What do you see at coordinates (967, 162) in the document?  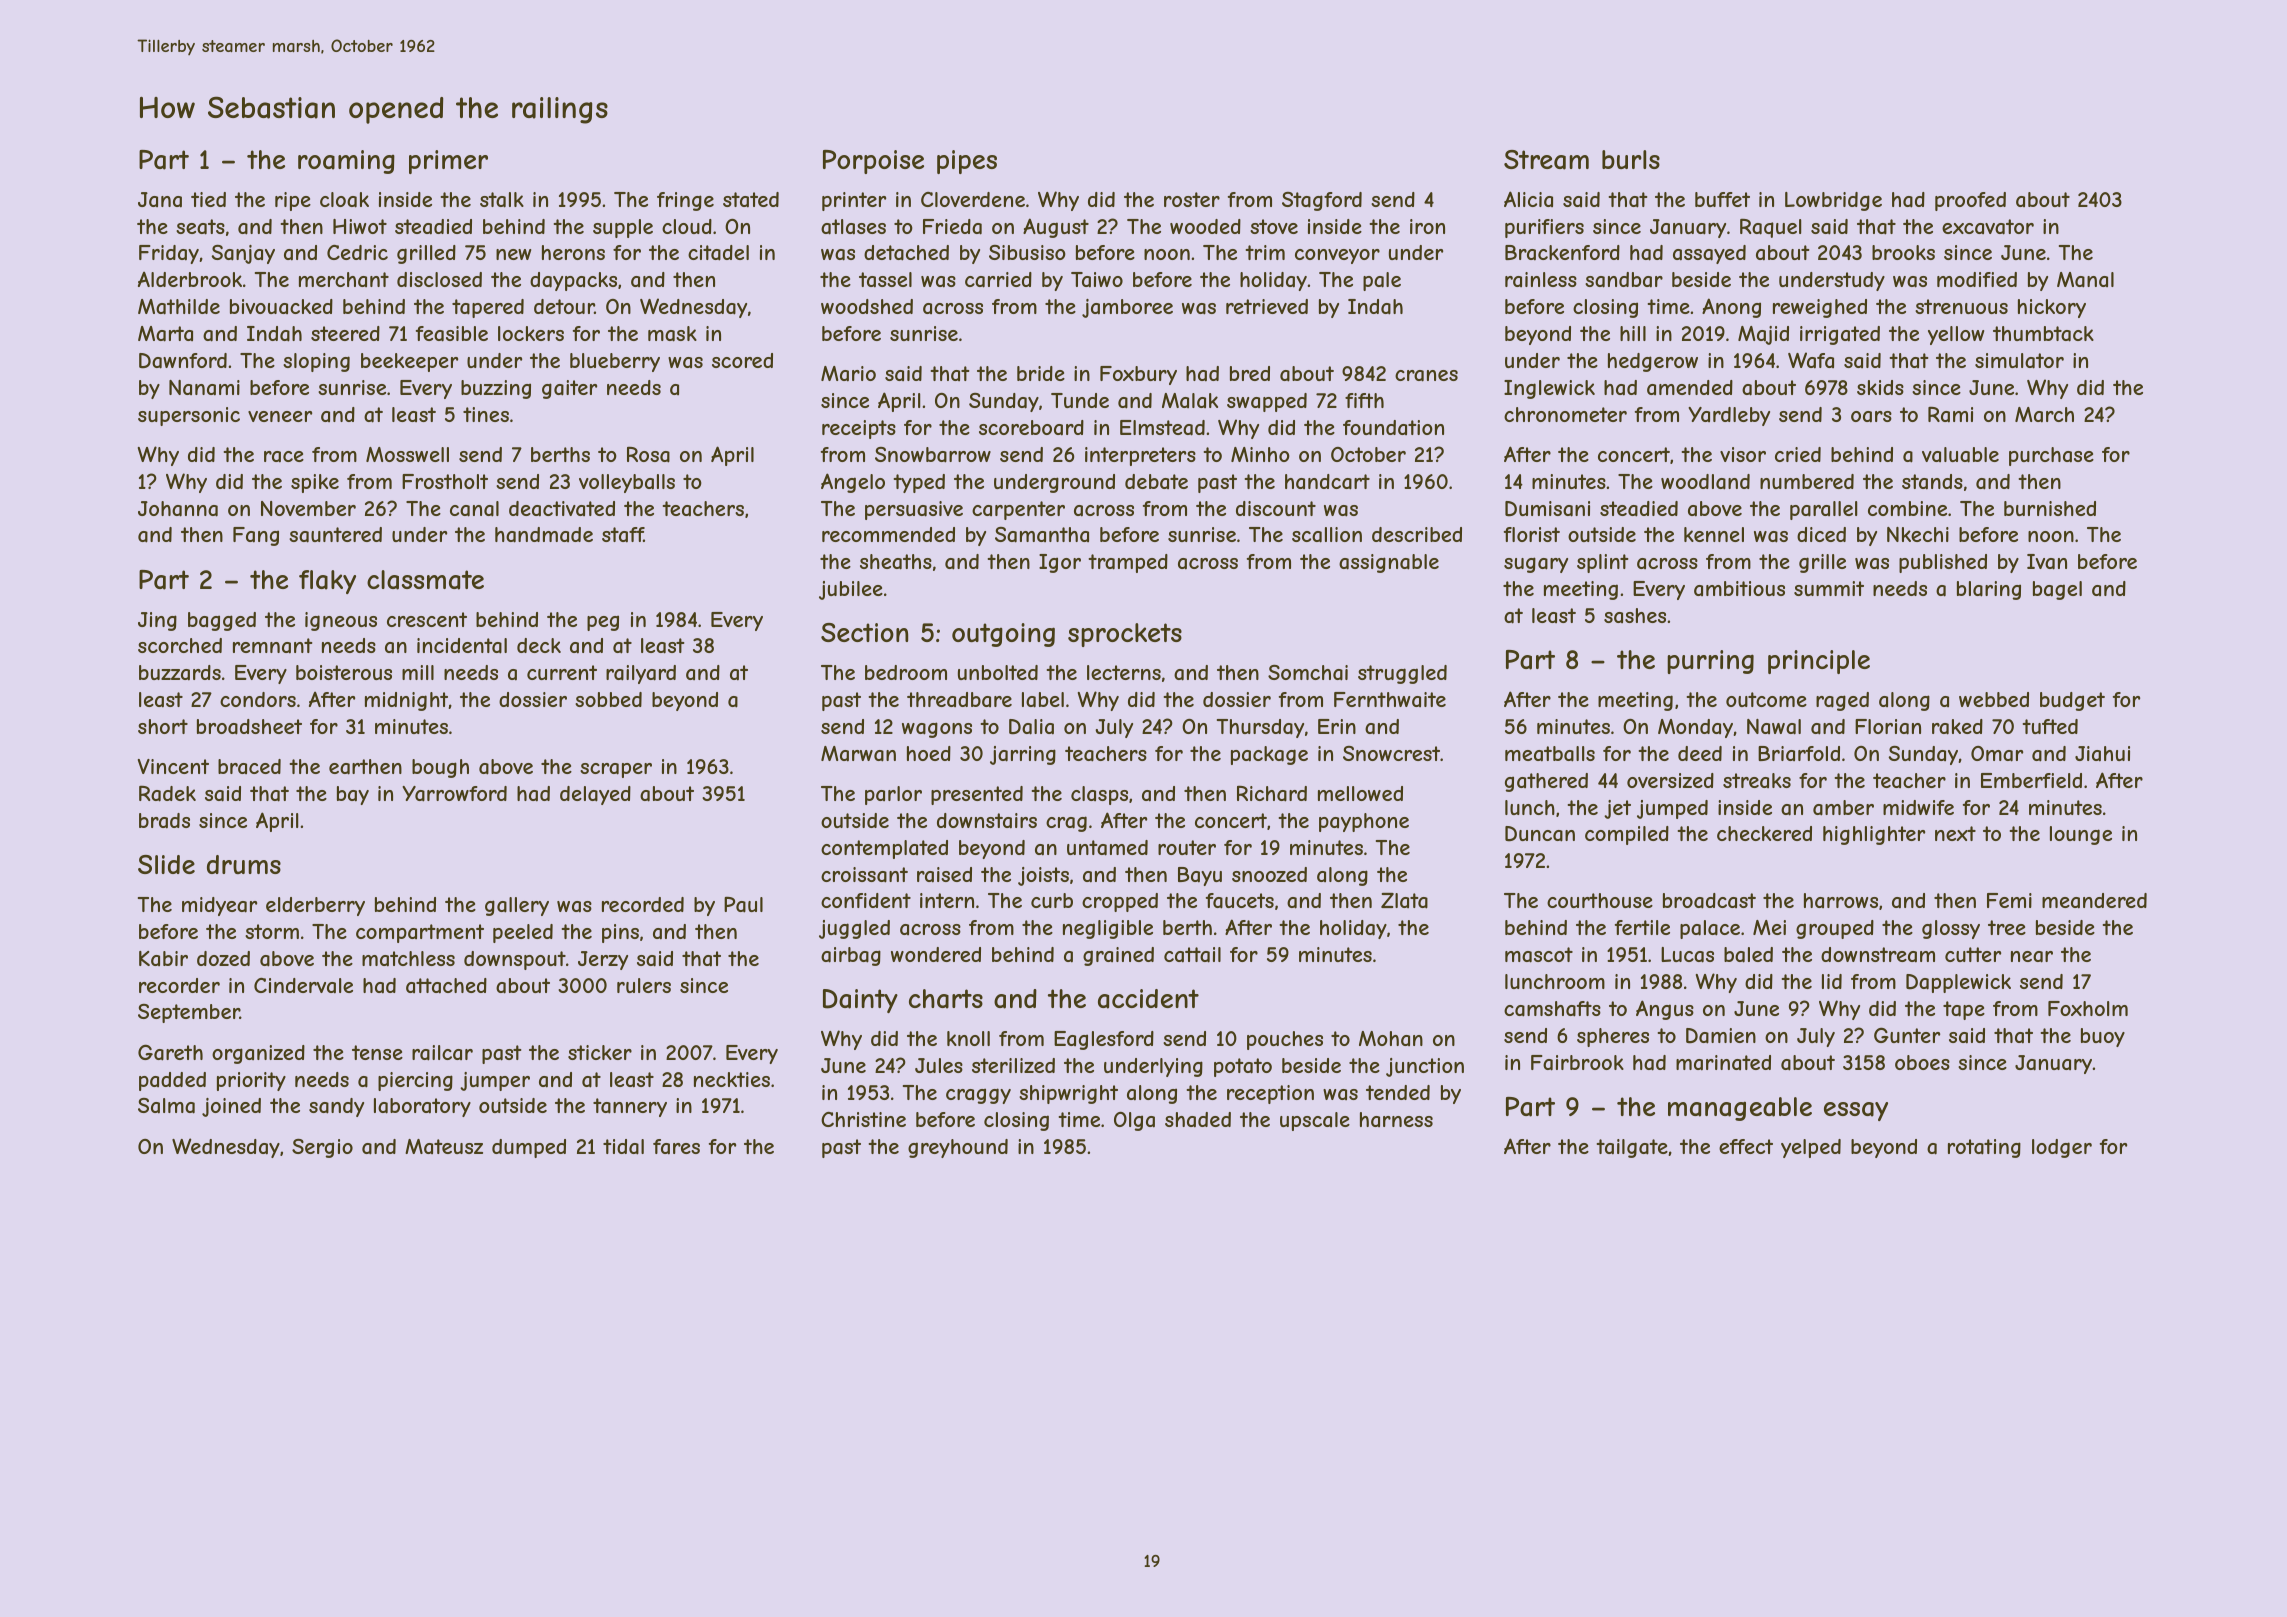 I see `pipes` at bounding box center [967, 162].
